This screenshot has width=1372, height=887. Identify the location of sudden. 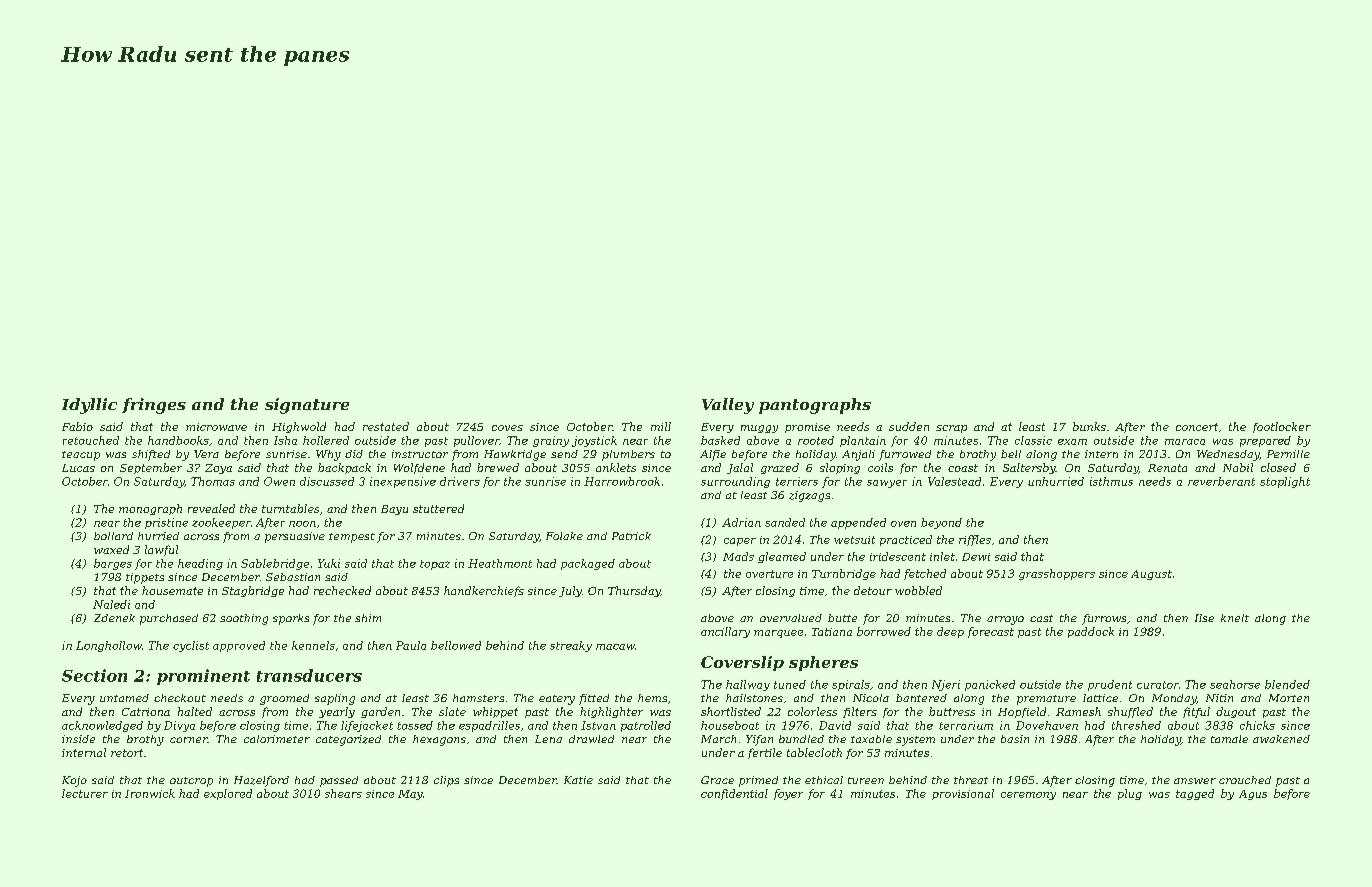
(909, 426).
